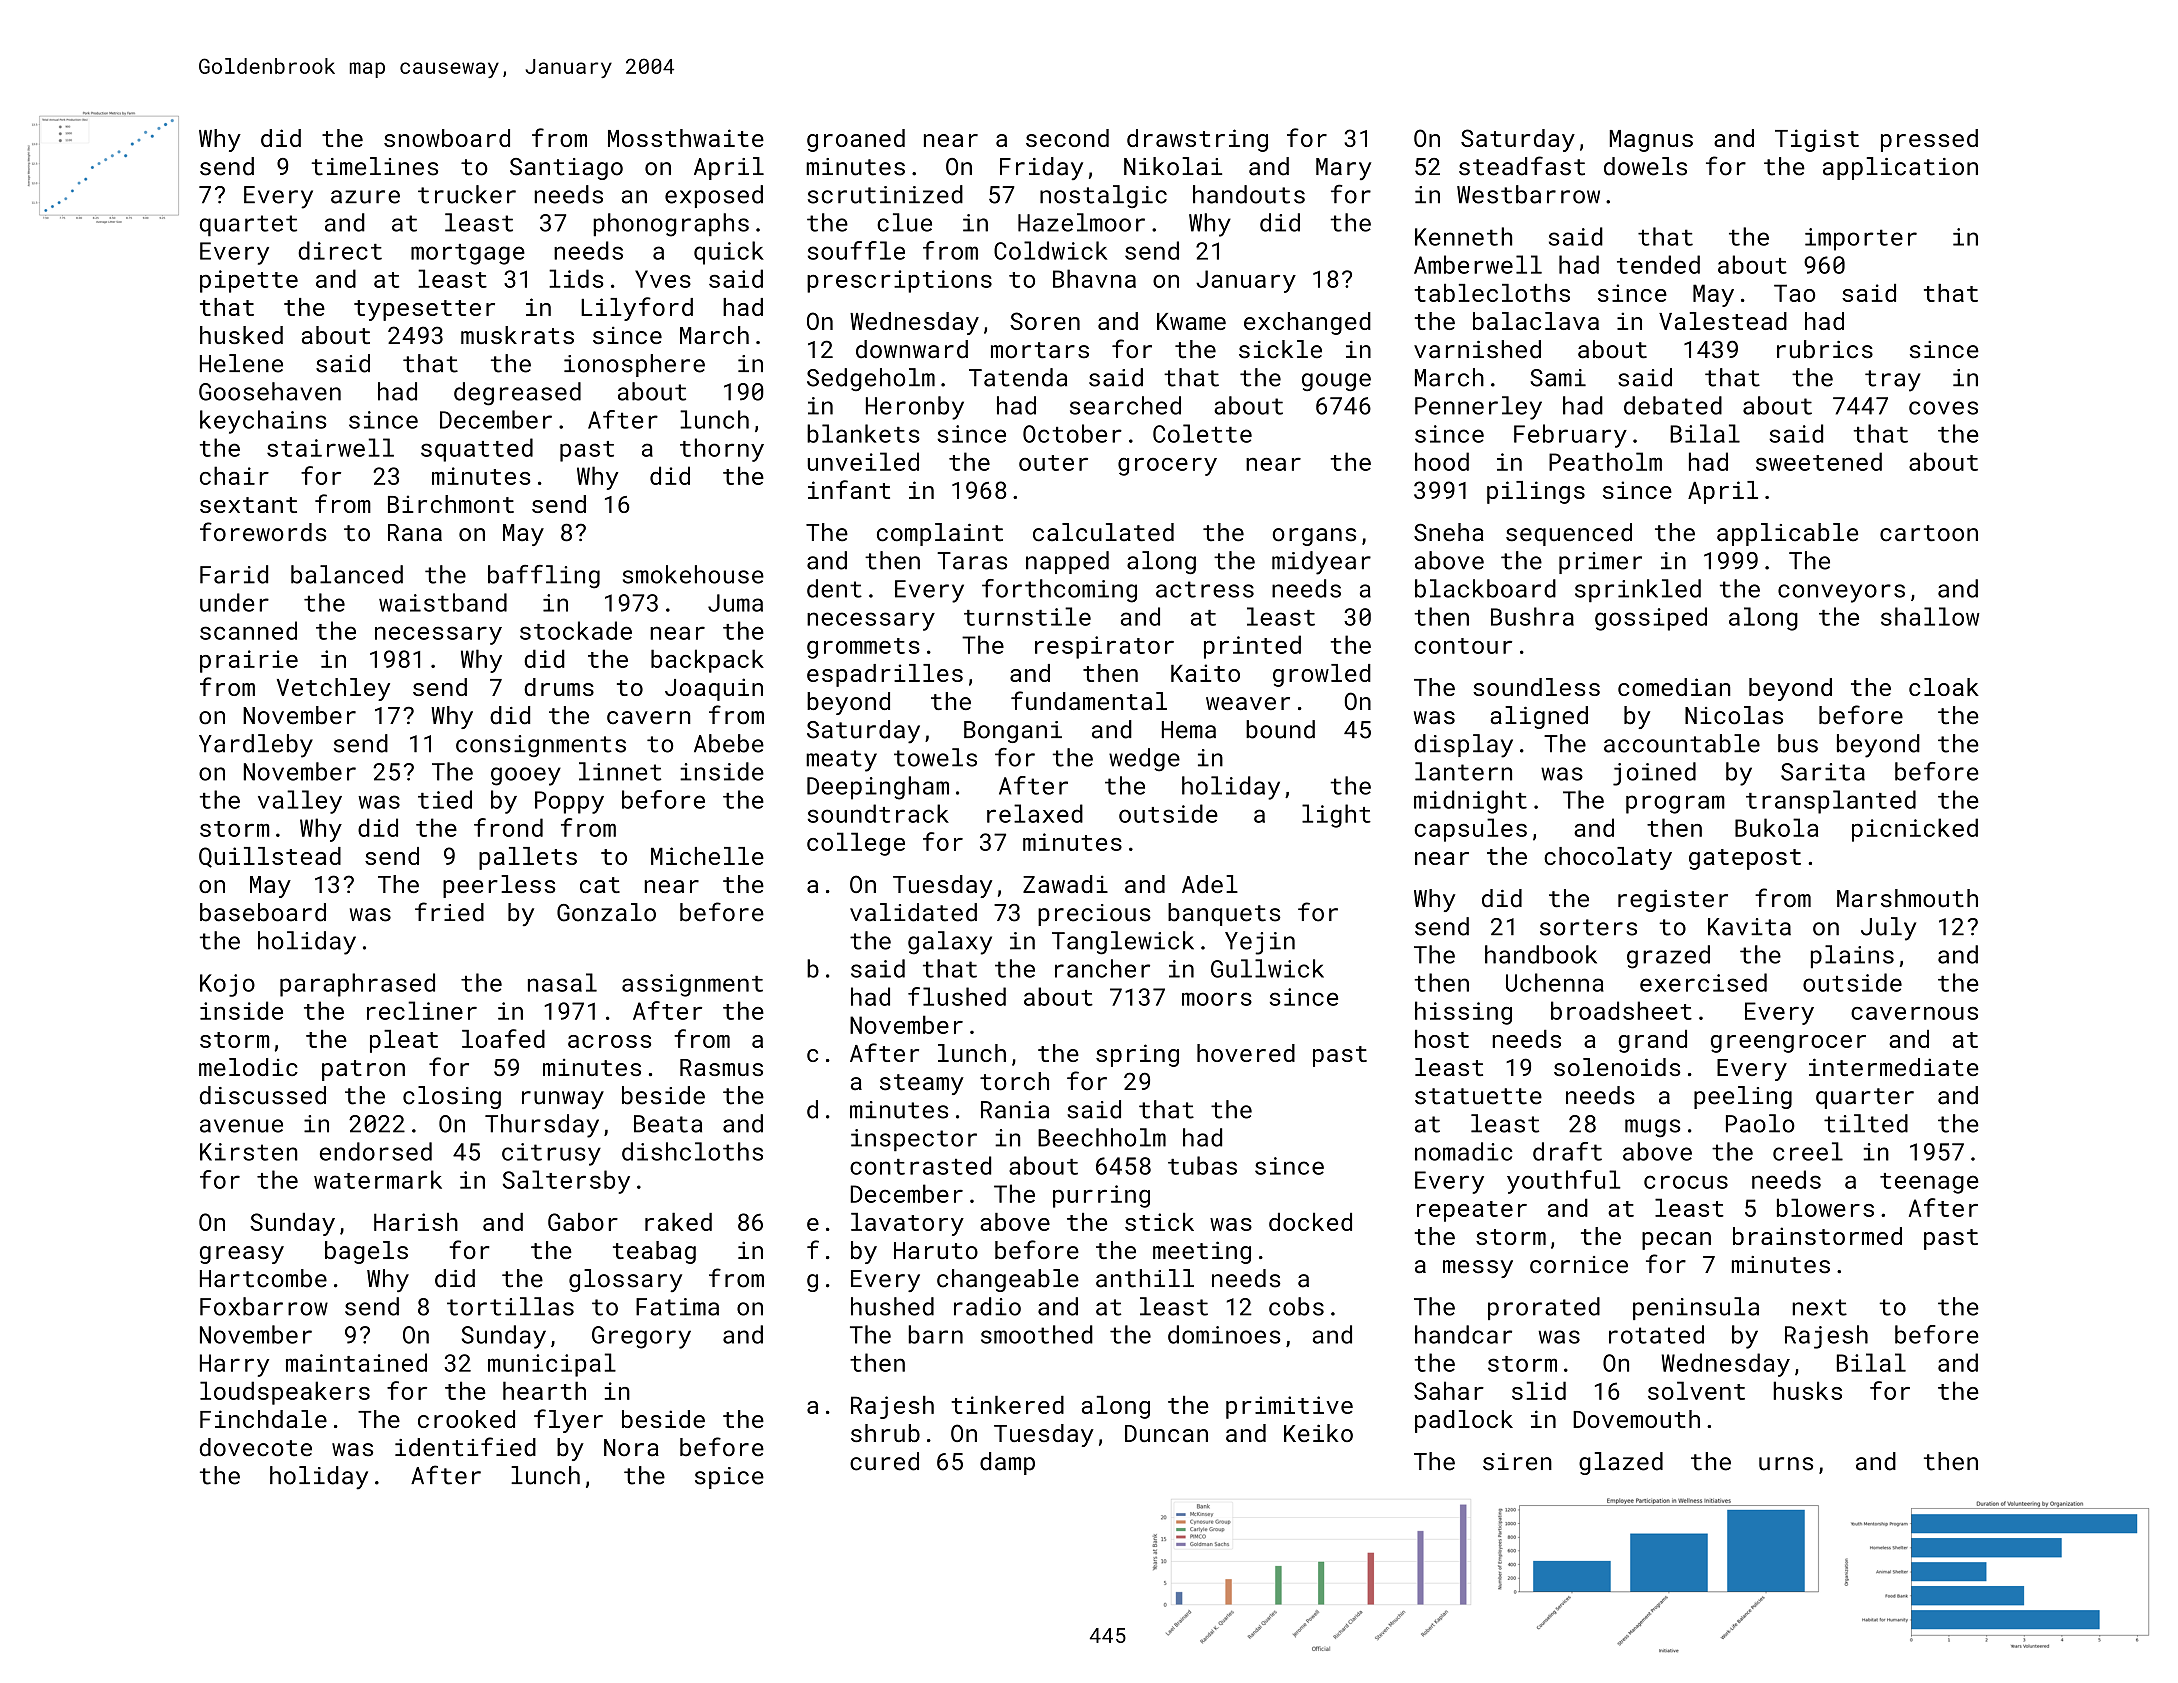 The image size is (2178, 1683). Describe the element at coordinates (333, 689) in the page. I see `Vetchley` at that location.
